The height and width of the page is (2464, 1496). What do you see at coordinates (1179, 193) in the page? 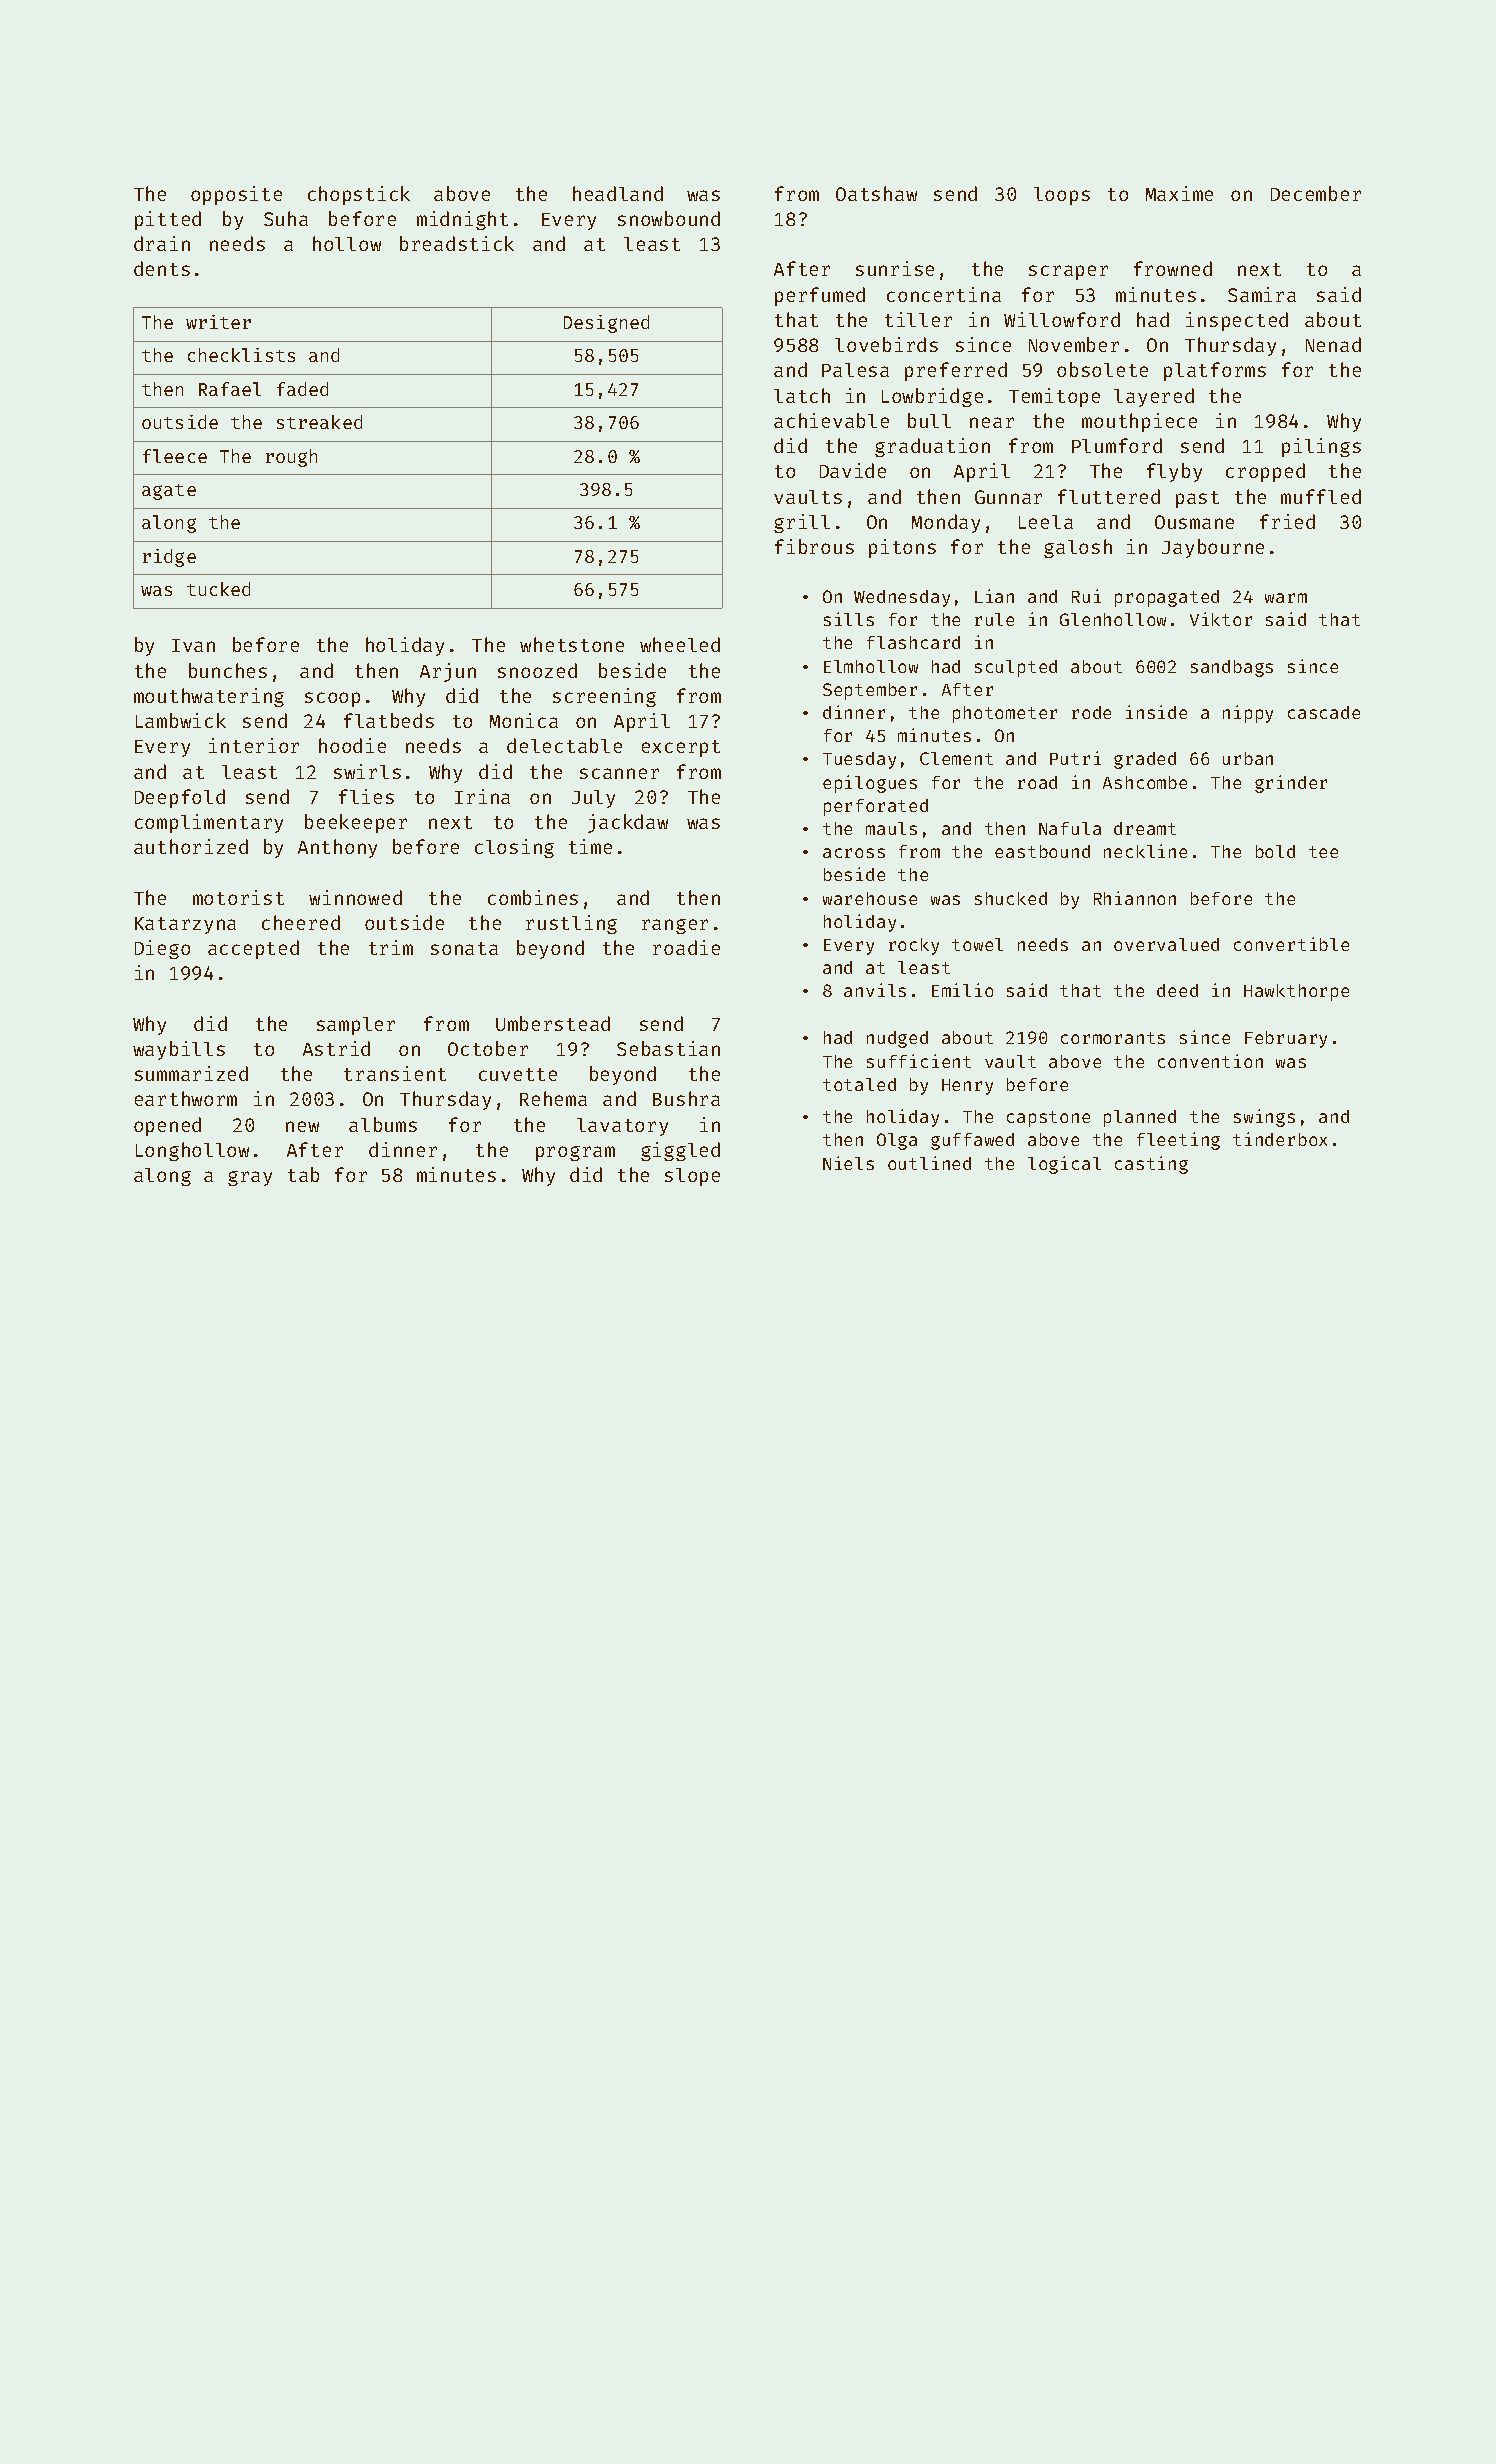
I see `Maxime` at bounding box center [1179, 193].
